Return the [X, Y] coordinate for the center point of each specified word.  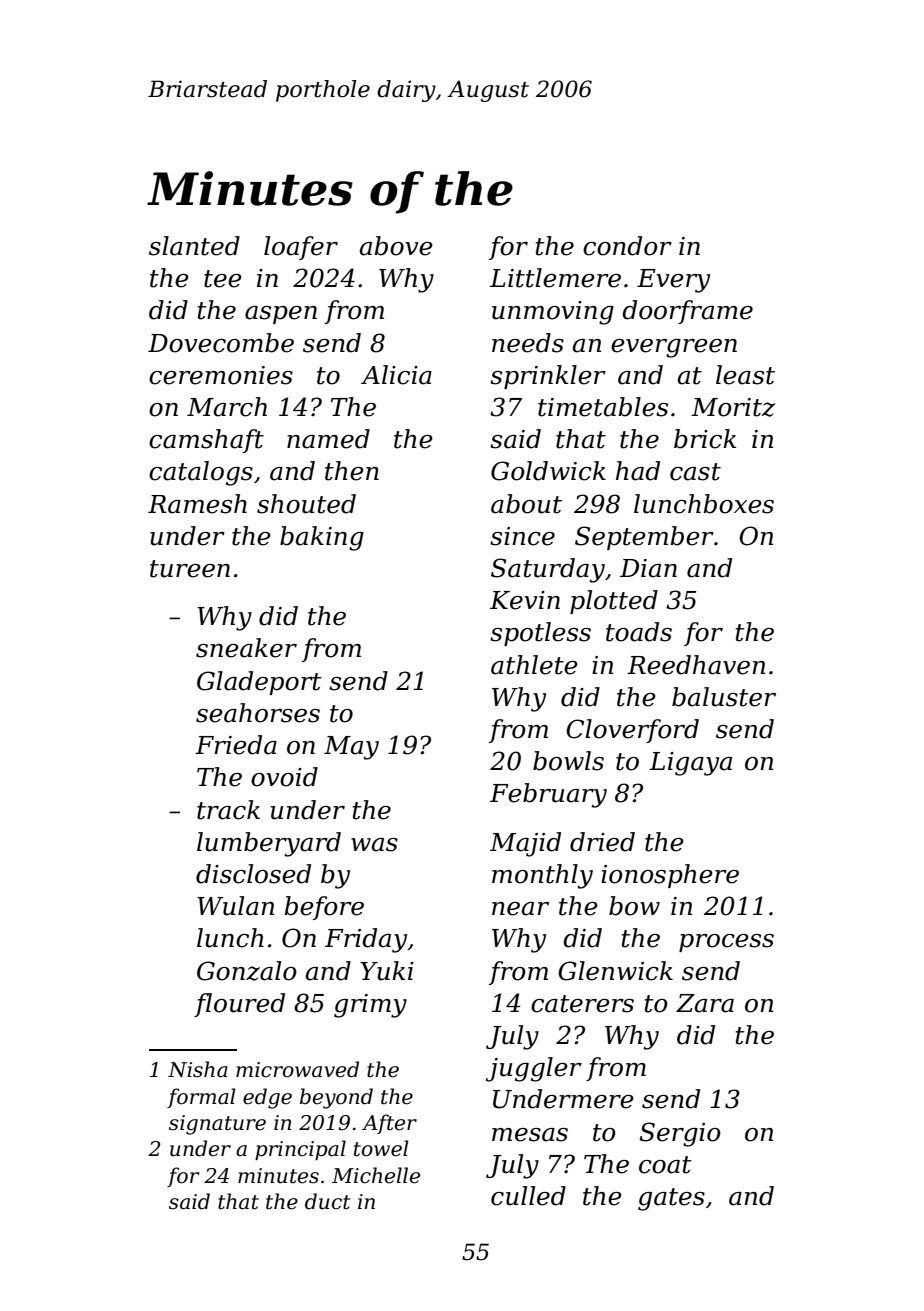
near [520, 909]
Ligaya [690, 764]
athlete [534, 665]
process [726, 943]
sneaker [246, 648]
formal [201, 1098]
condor [627, 246]
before [324, 908]
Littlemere [555, 278]
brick [705, 439]
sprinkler [548, 377]
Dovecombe [221, 343]
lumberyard [269, 844]
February [548, 795]
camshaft [206, 441]
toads [639, 632]
